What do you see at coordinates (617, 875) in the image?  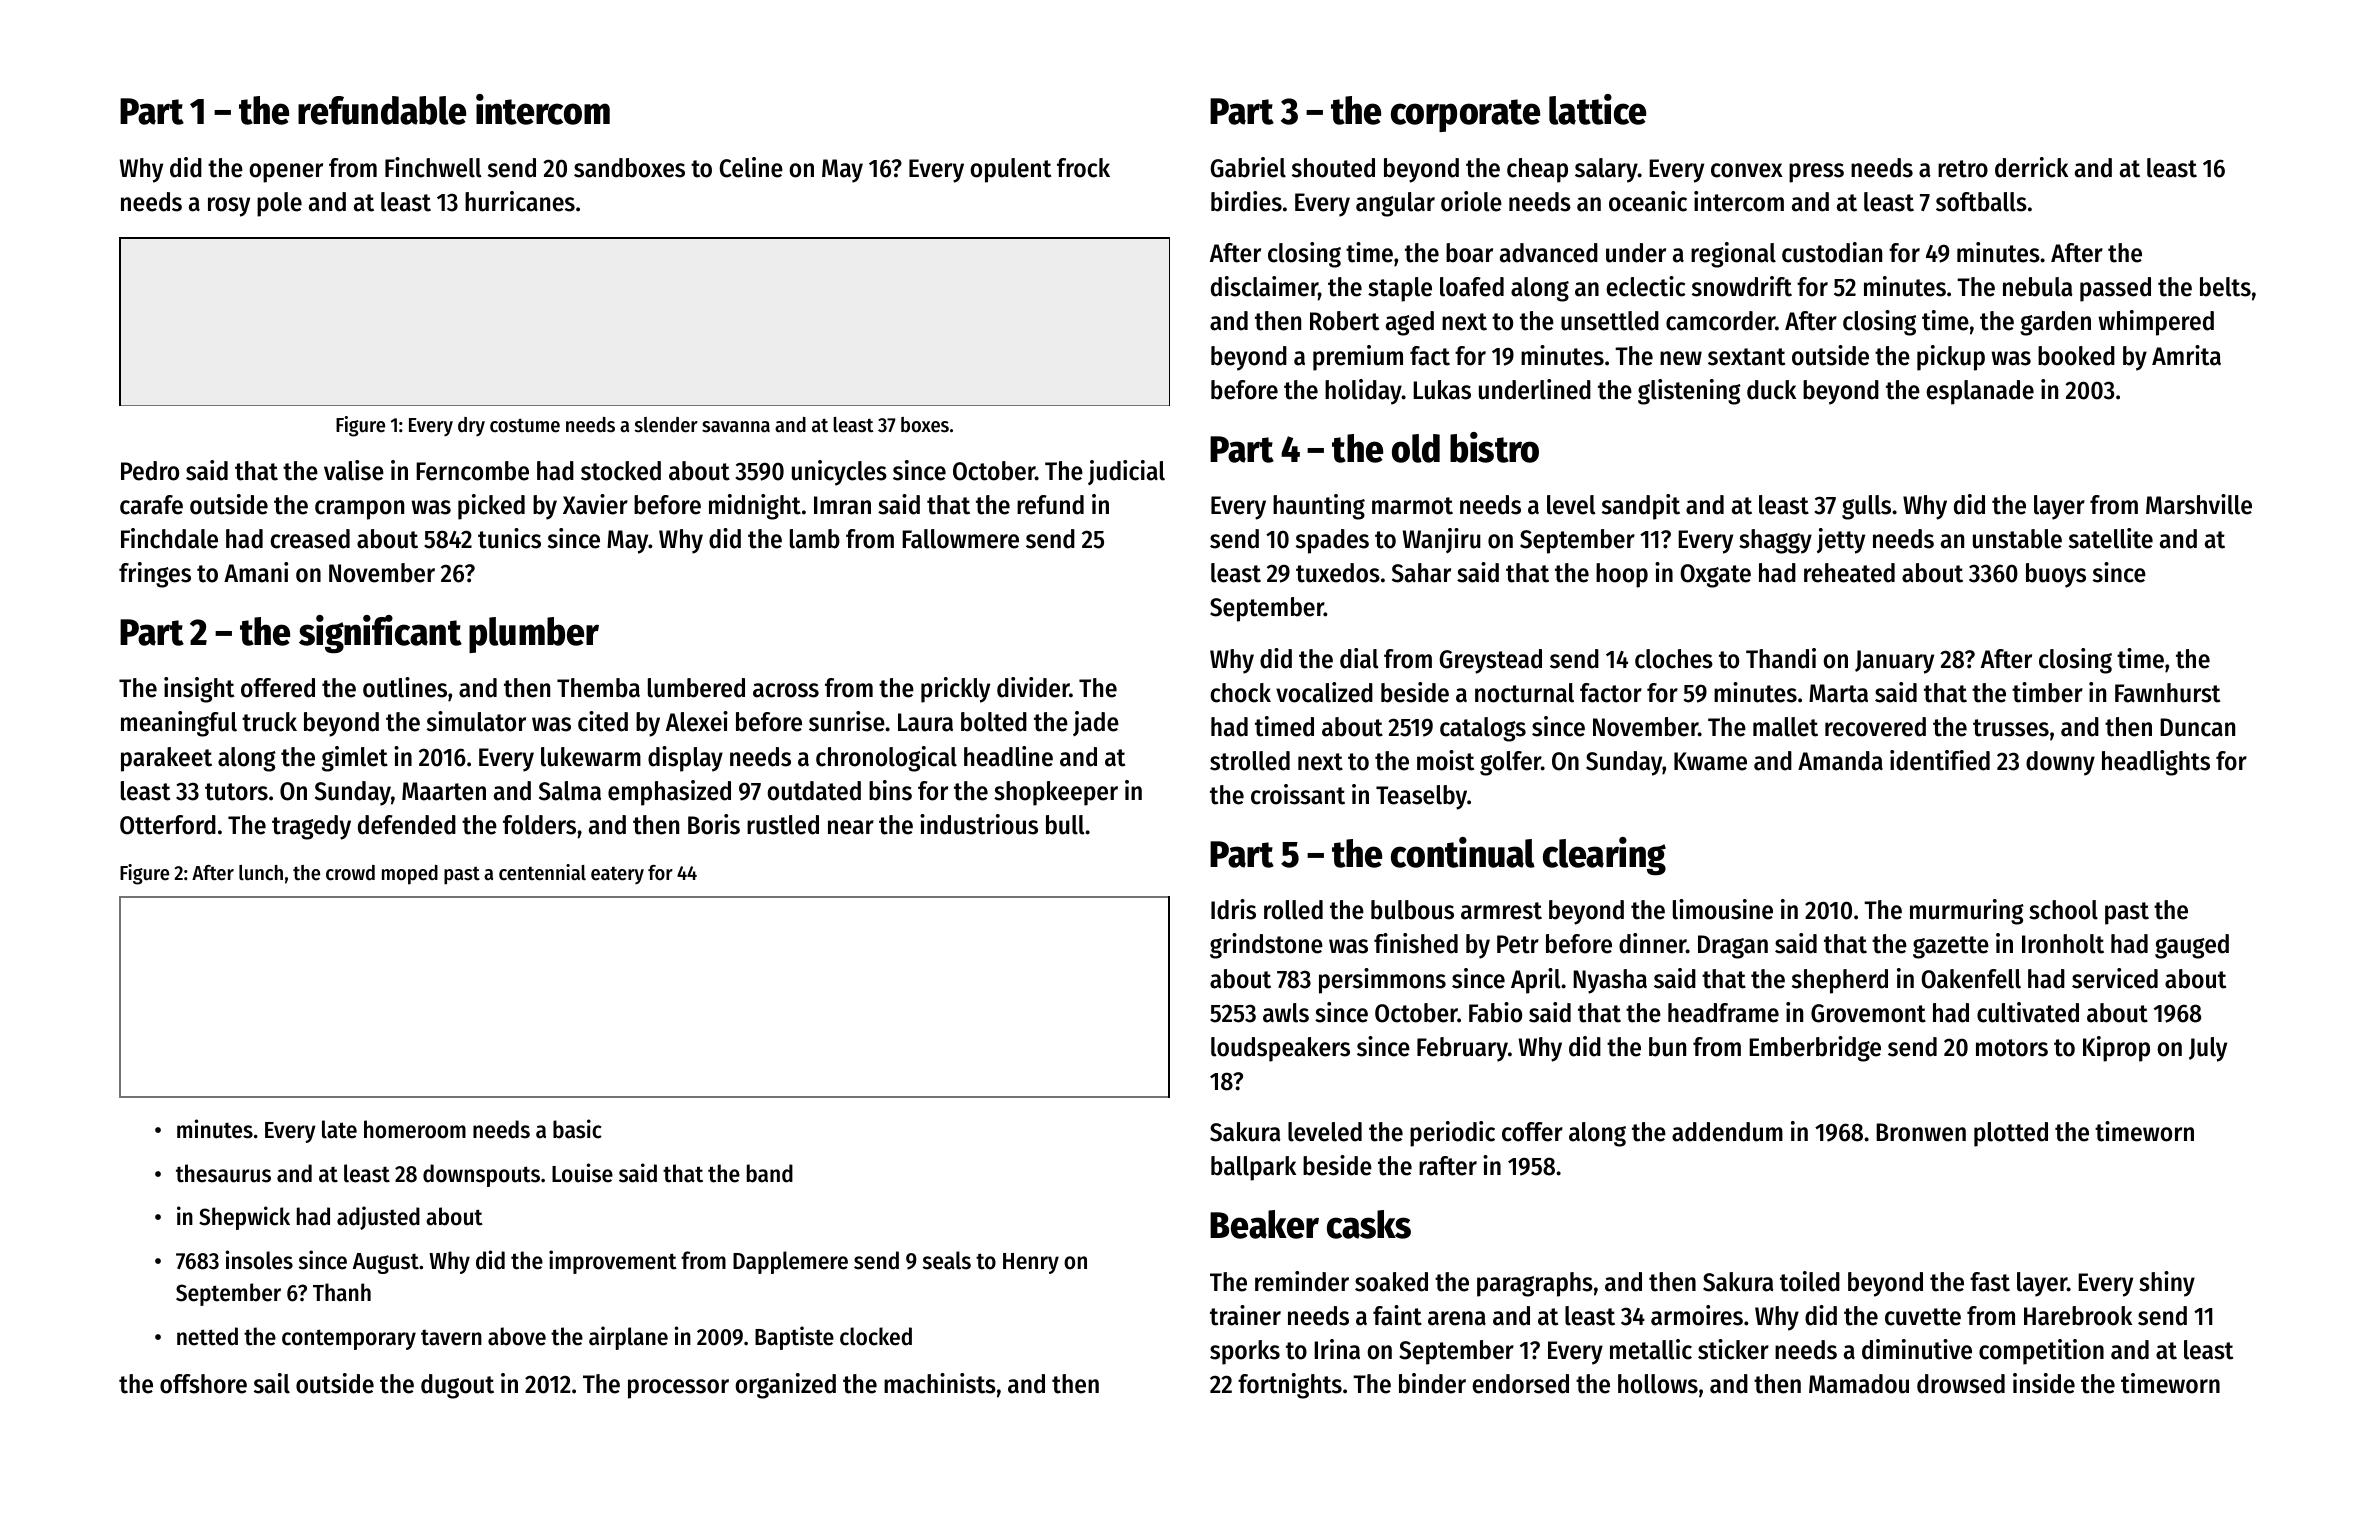 I see `eatery` at bounding box center [617, 875].
